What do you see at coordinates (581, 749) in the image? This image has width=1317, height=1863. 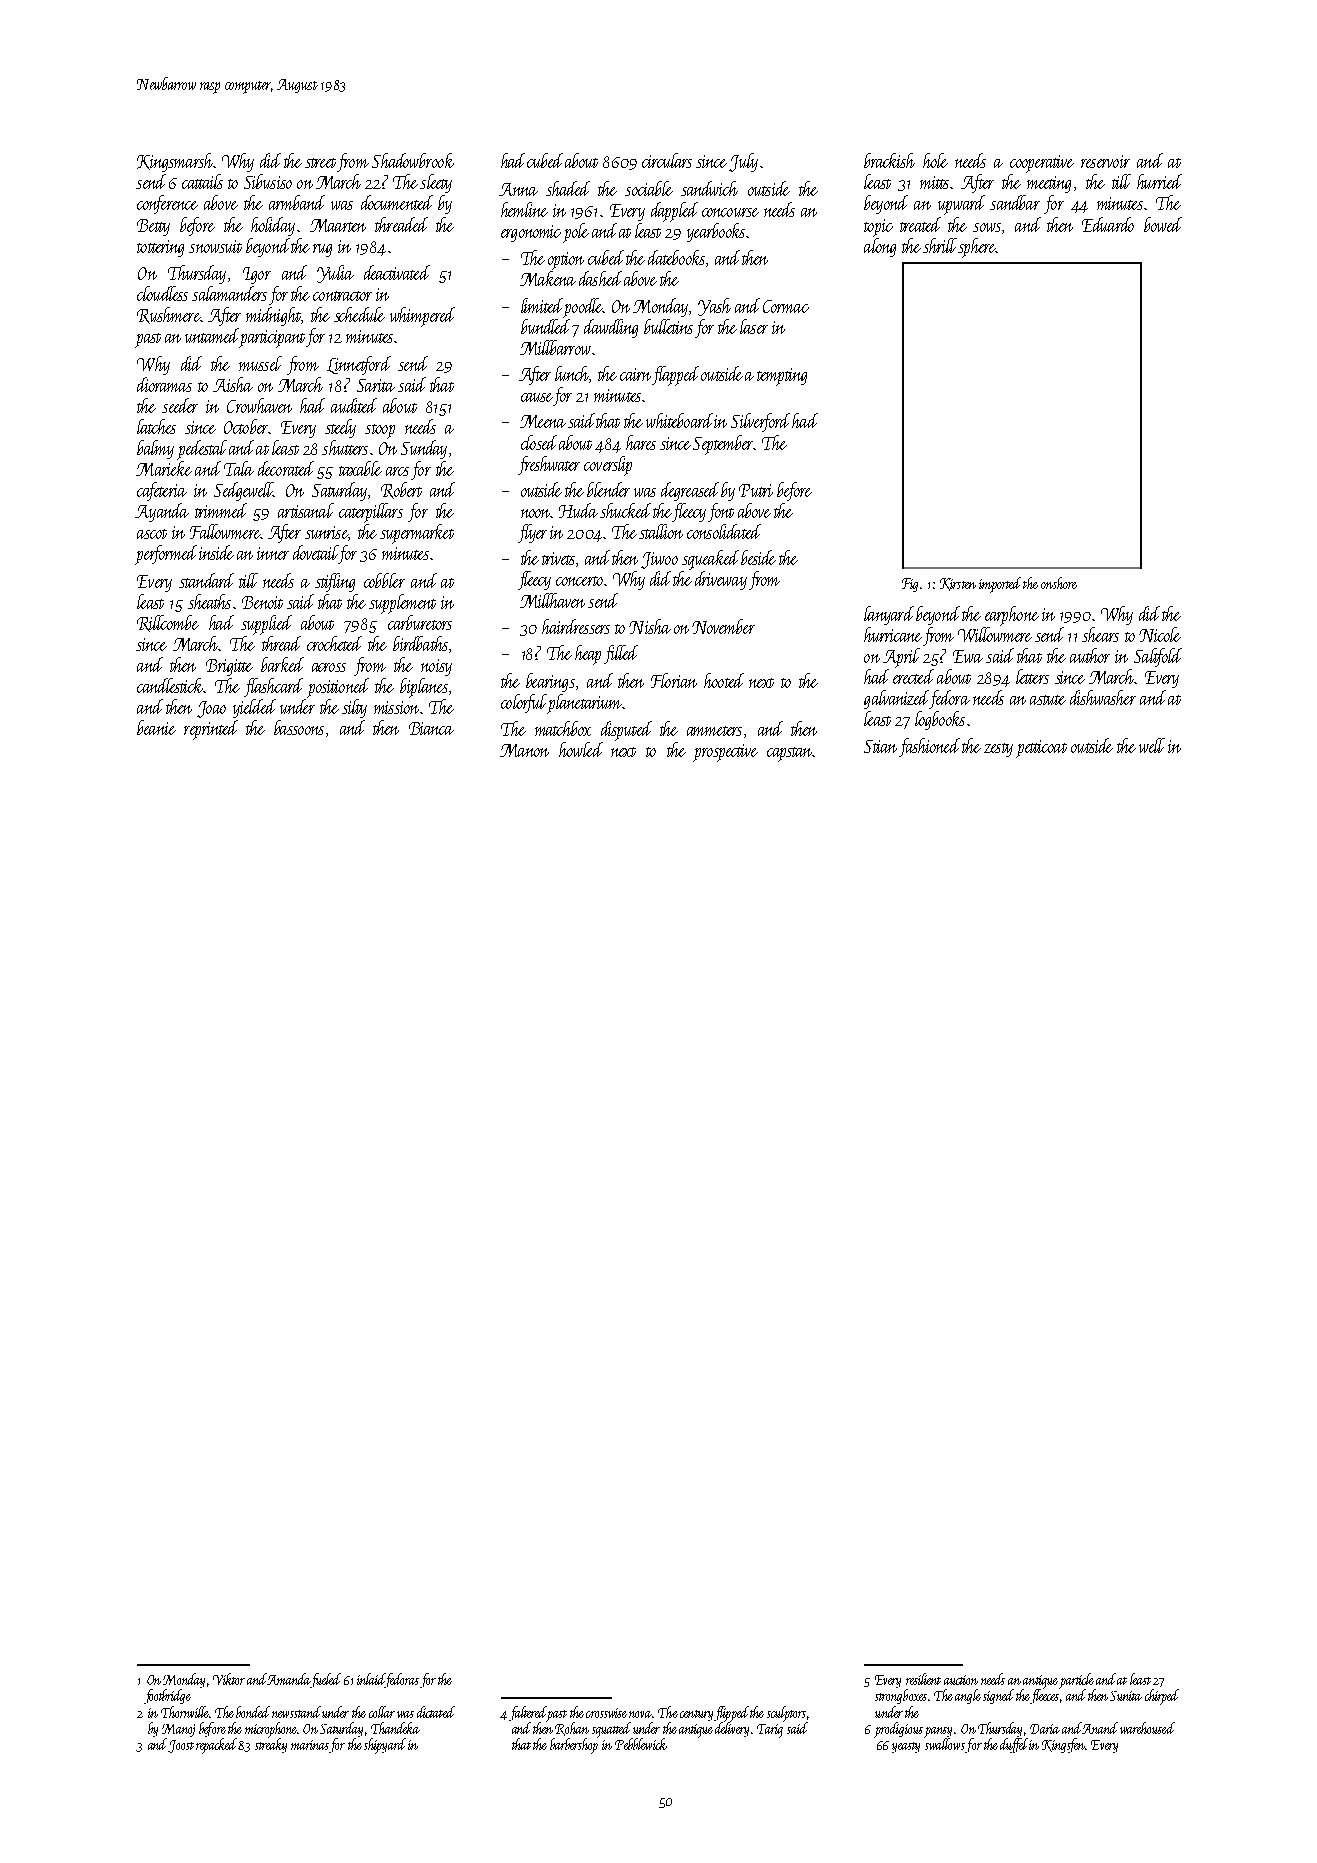 I see `howled` at bounding box center [581, 749].
